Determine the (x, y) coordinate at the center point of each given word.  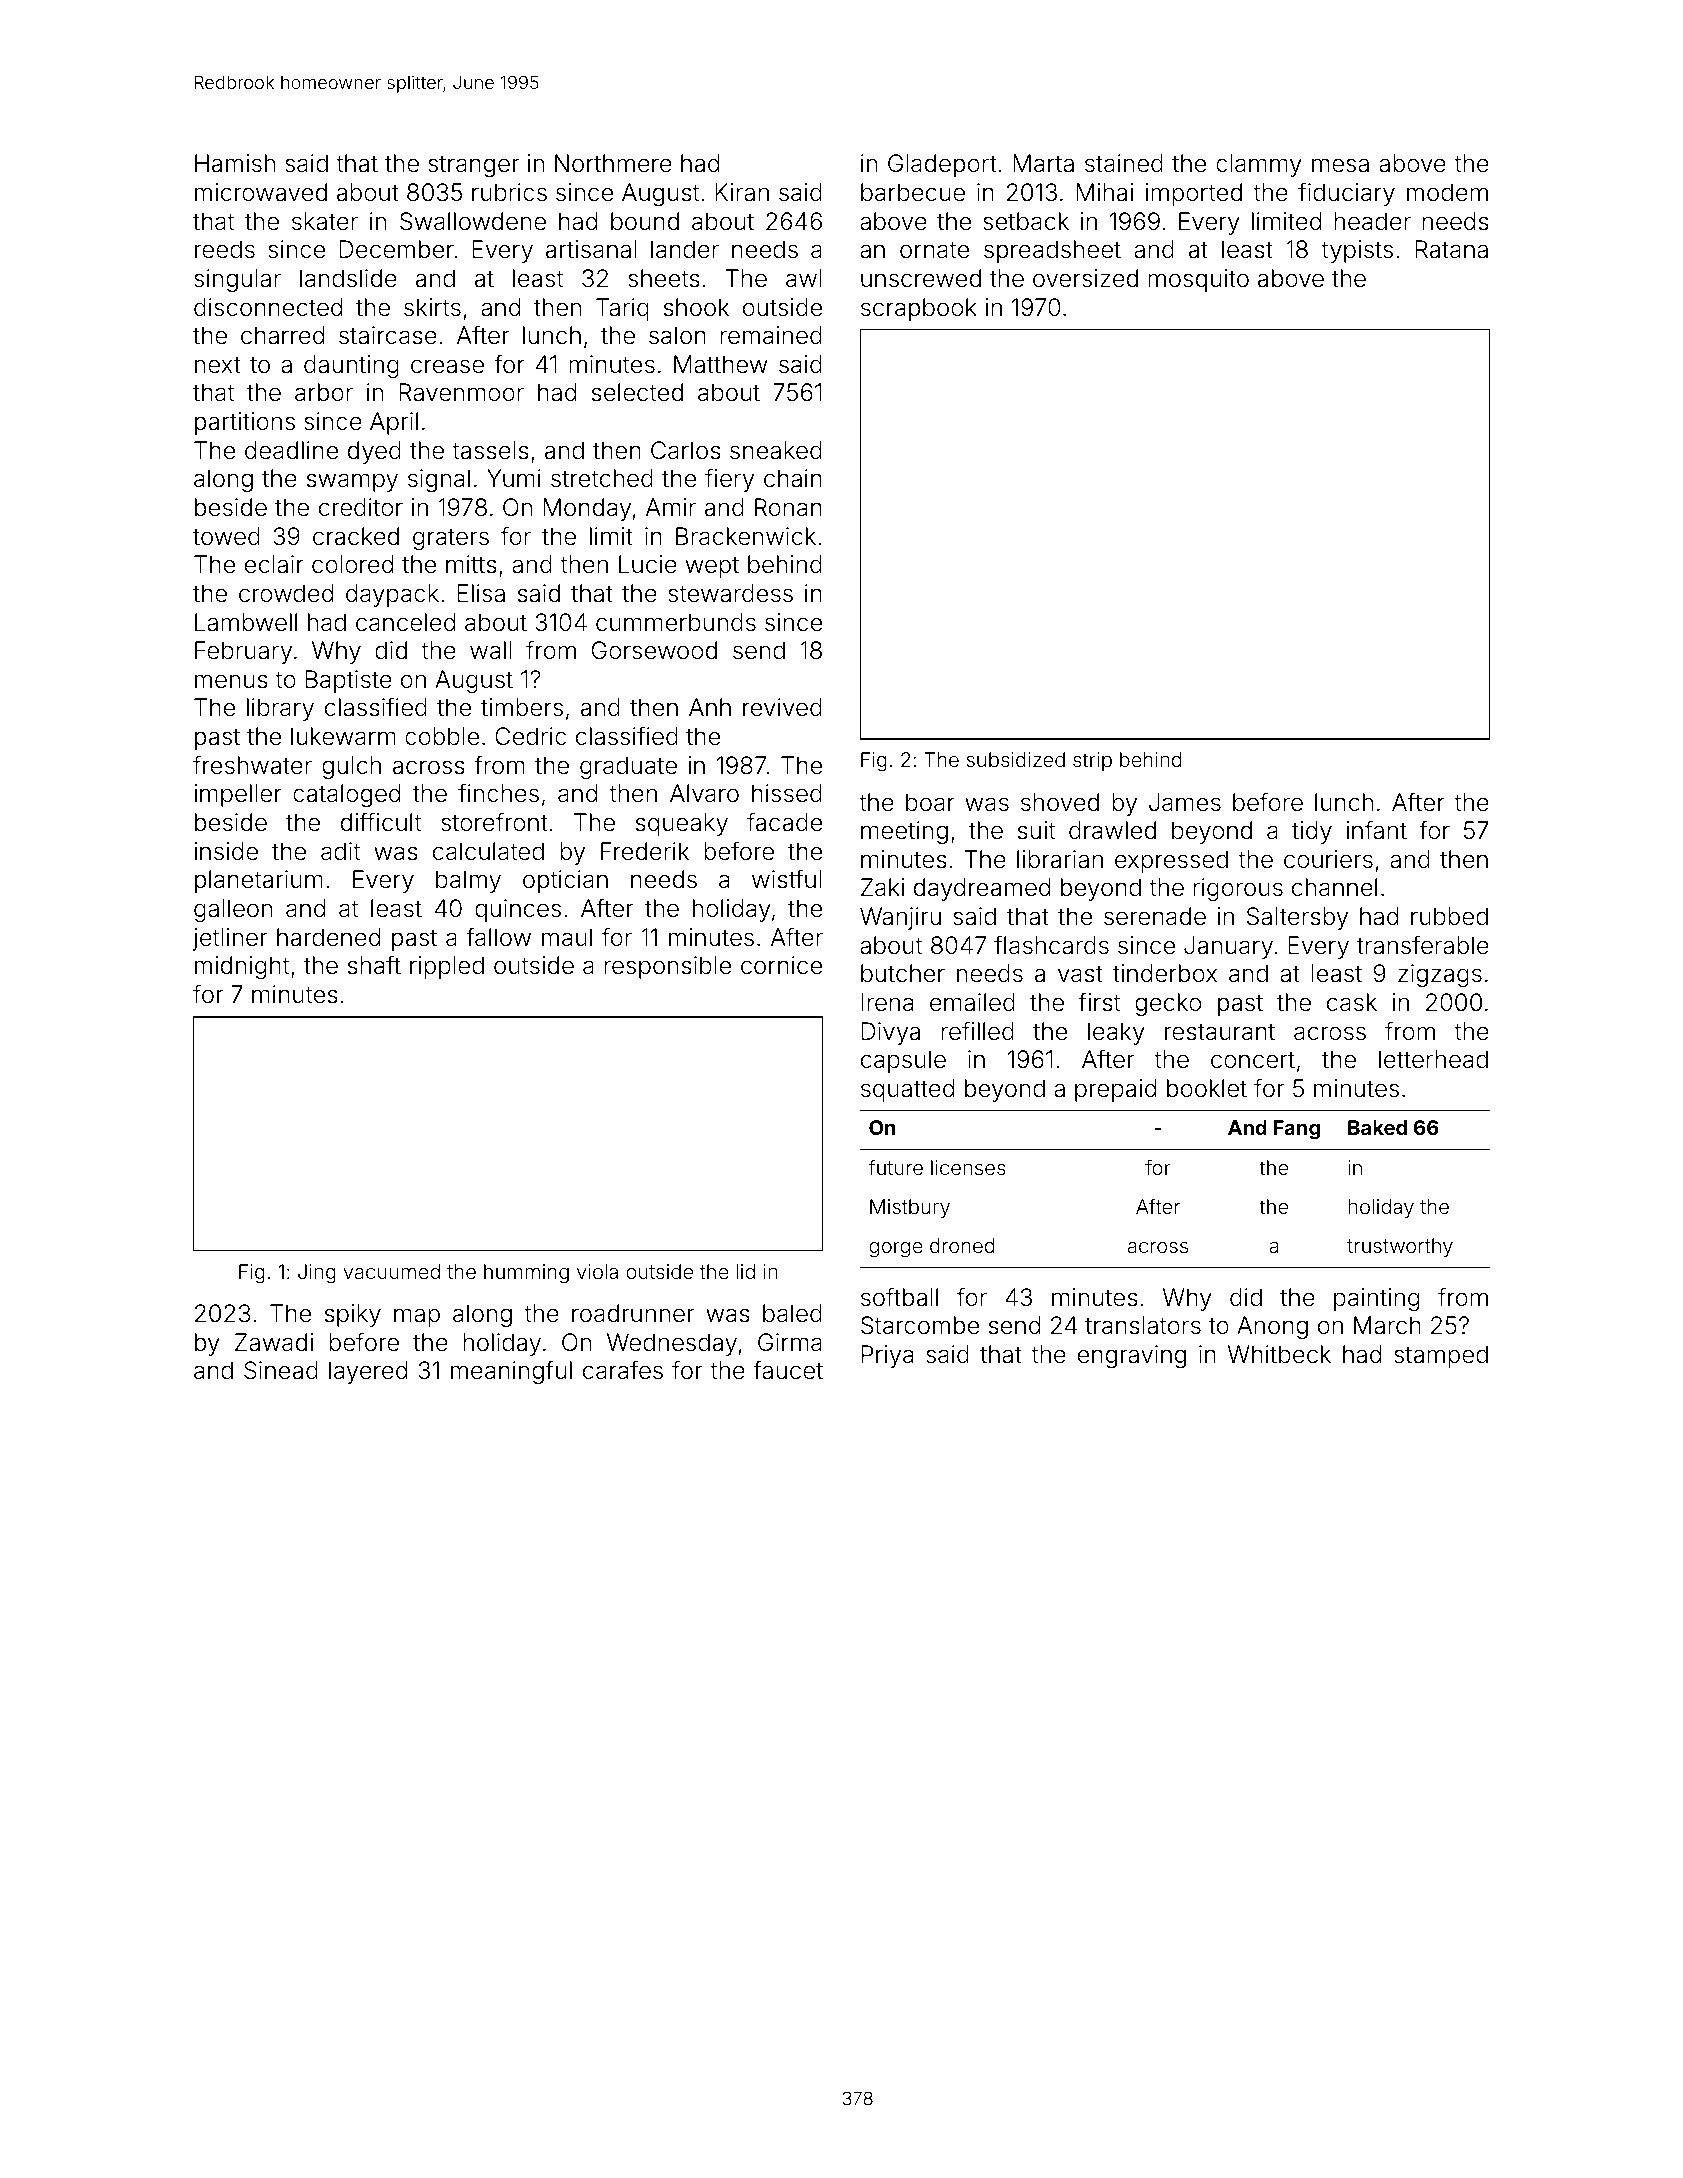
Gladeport (942, 165)
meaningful (511, 1372)
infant (1376, 830)
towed (226, 536)
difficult (381, 822)
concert (1253, 1060)
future (895, 1167)
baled (792, 1313)
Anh (710, 707)
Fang (1297, 1130)
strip (1092, 761)
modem (1447, 192)
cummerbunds (676, 622)
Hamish (235, 163)
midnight (242, 967)
